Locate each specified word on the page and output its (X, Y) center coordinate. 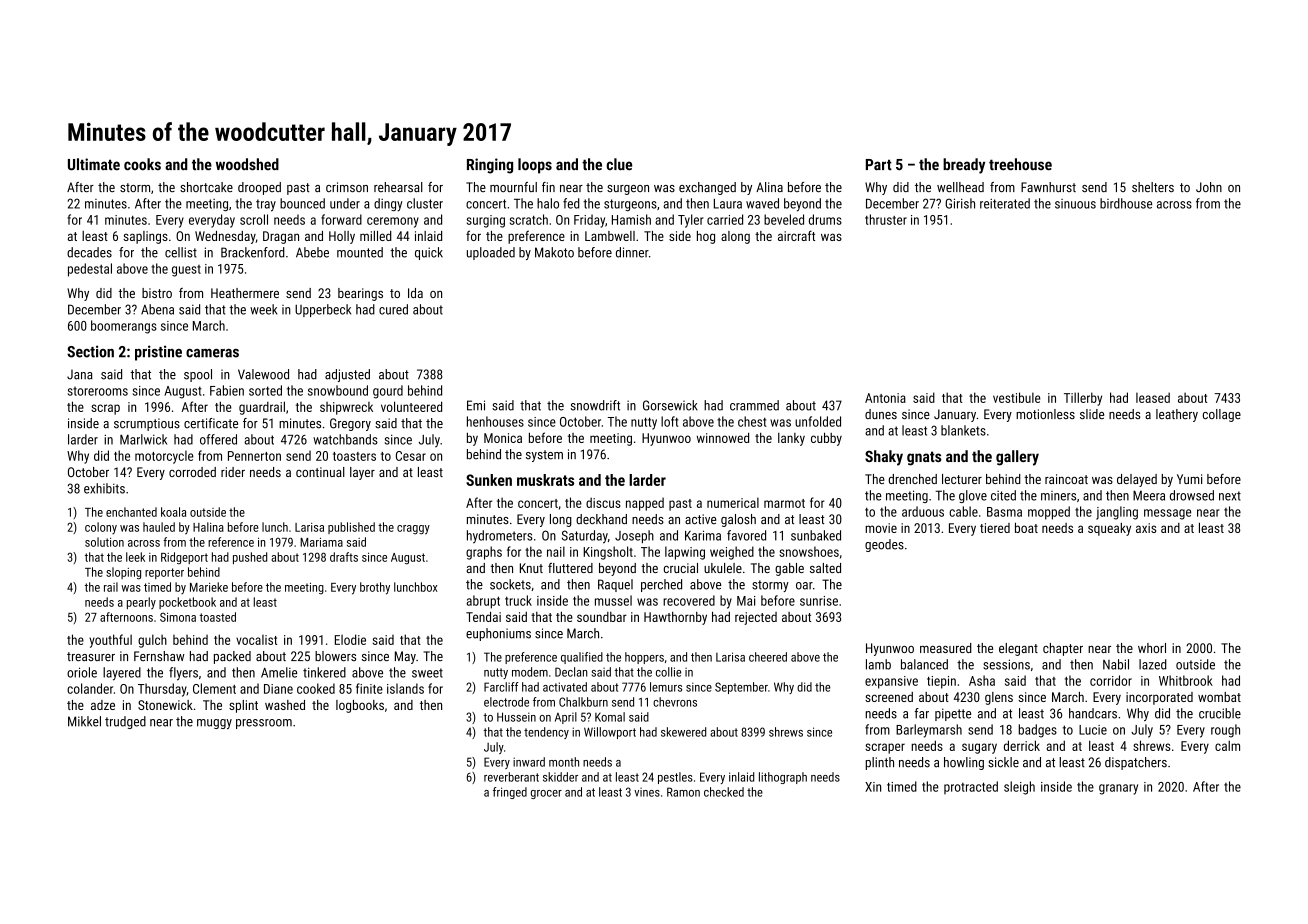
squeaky (1109, 529)
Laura (728, 204)
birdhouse (1126, 203)
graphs (484, 553)
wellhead (960, 187)
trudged (125, 722)
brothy (375, 588)
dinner (632, 252)
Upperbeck (323, 310)
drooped (259, 188)
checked (724, 792)
